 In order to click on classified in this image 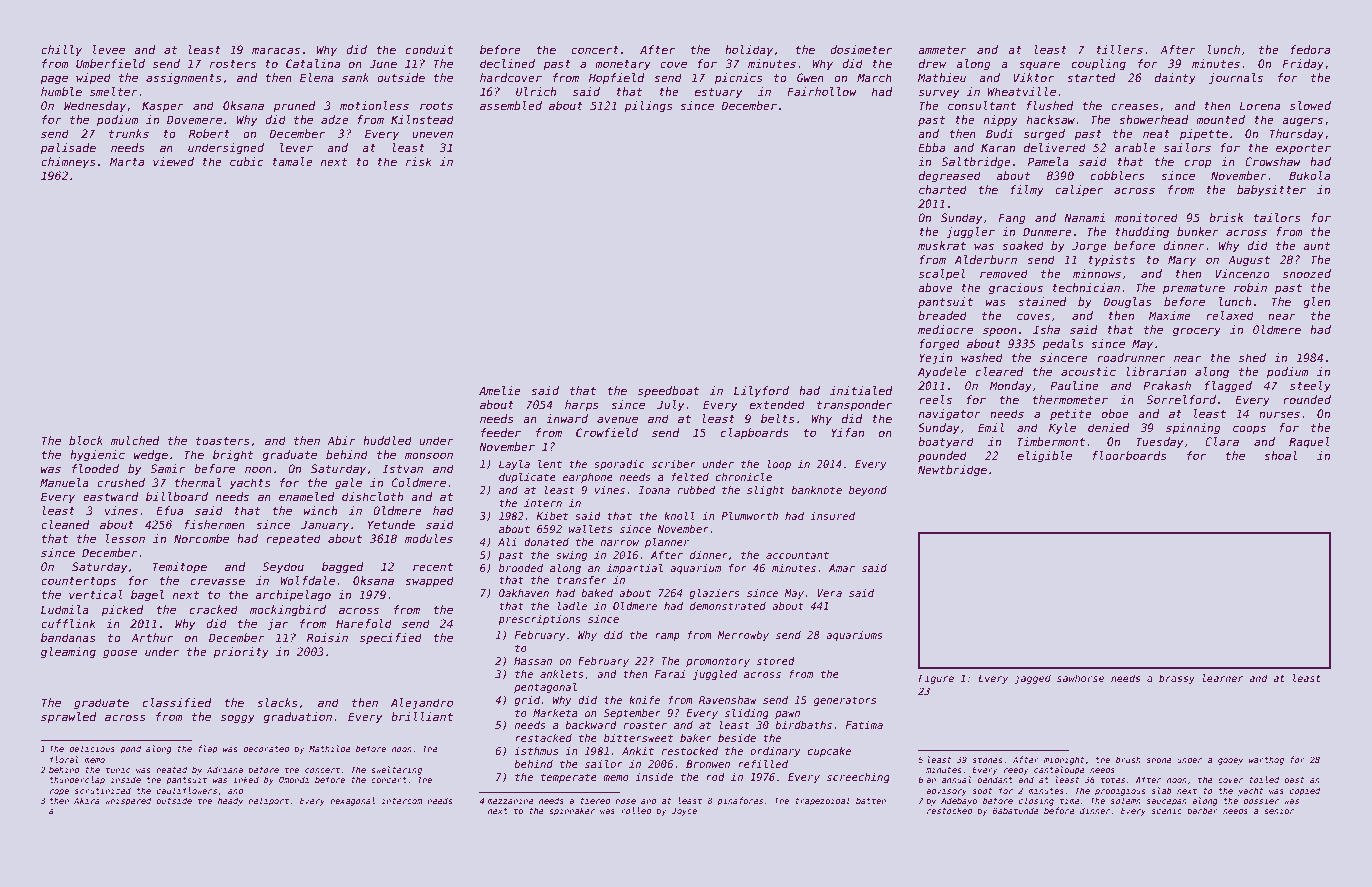, I will do `click(177, 702)`.
